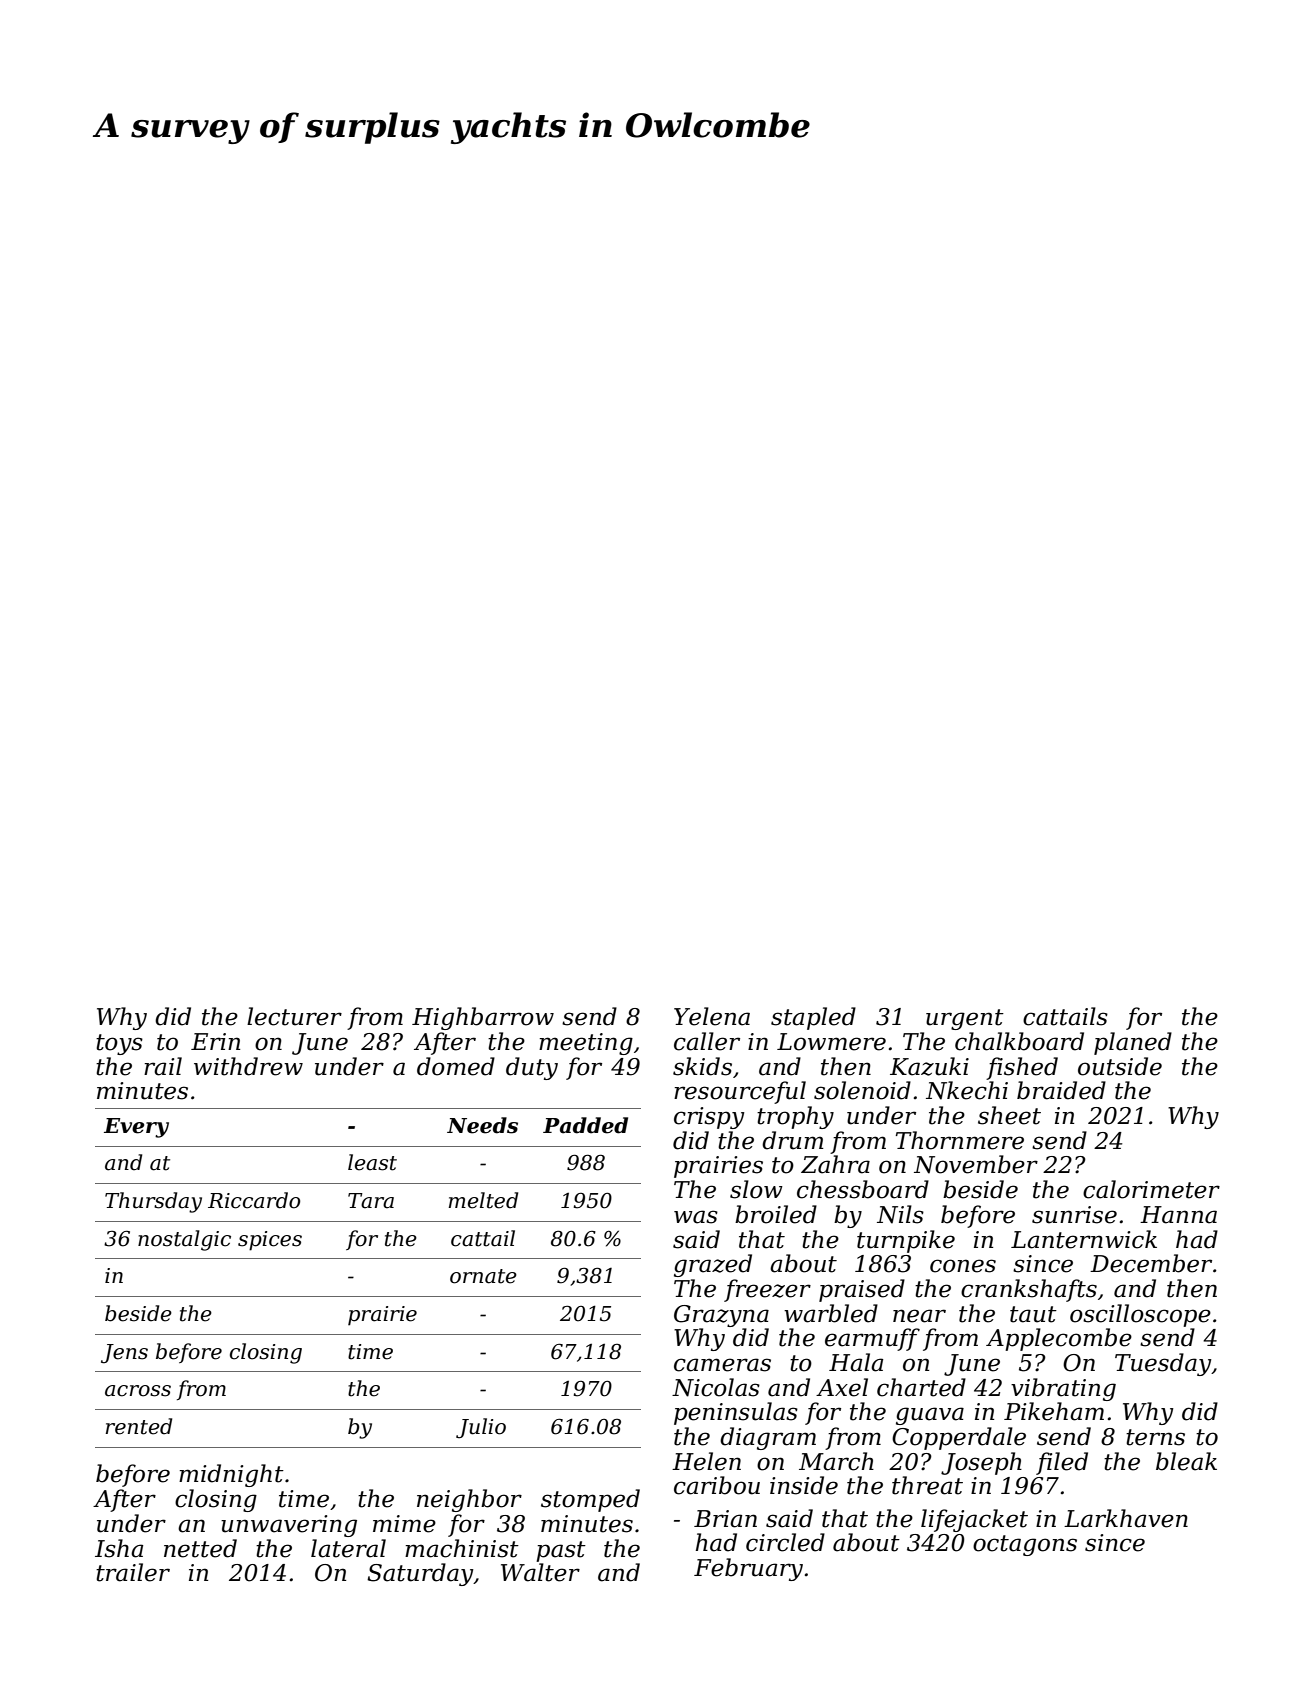 The width and height of the page is (1314, 1700). I want to click on toys, so click(119, 1044).
